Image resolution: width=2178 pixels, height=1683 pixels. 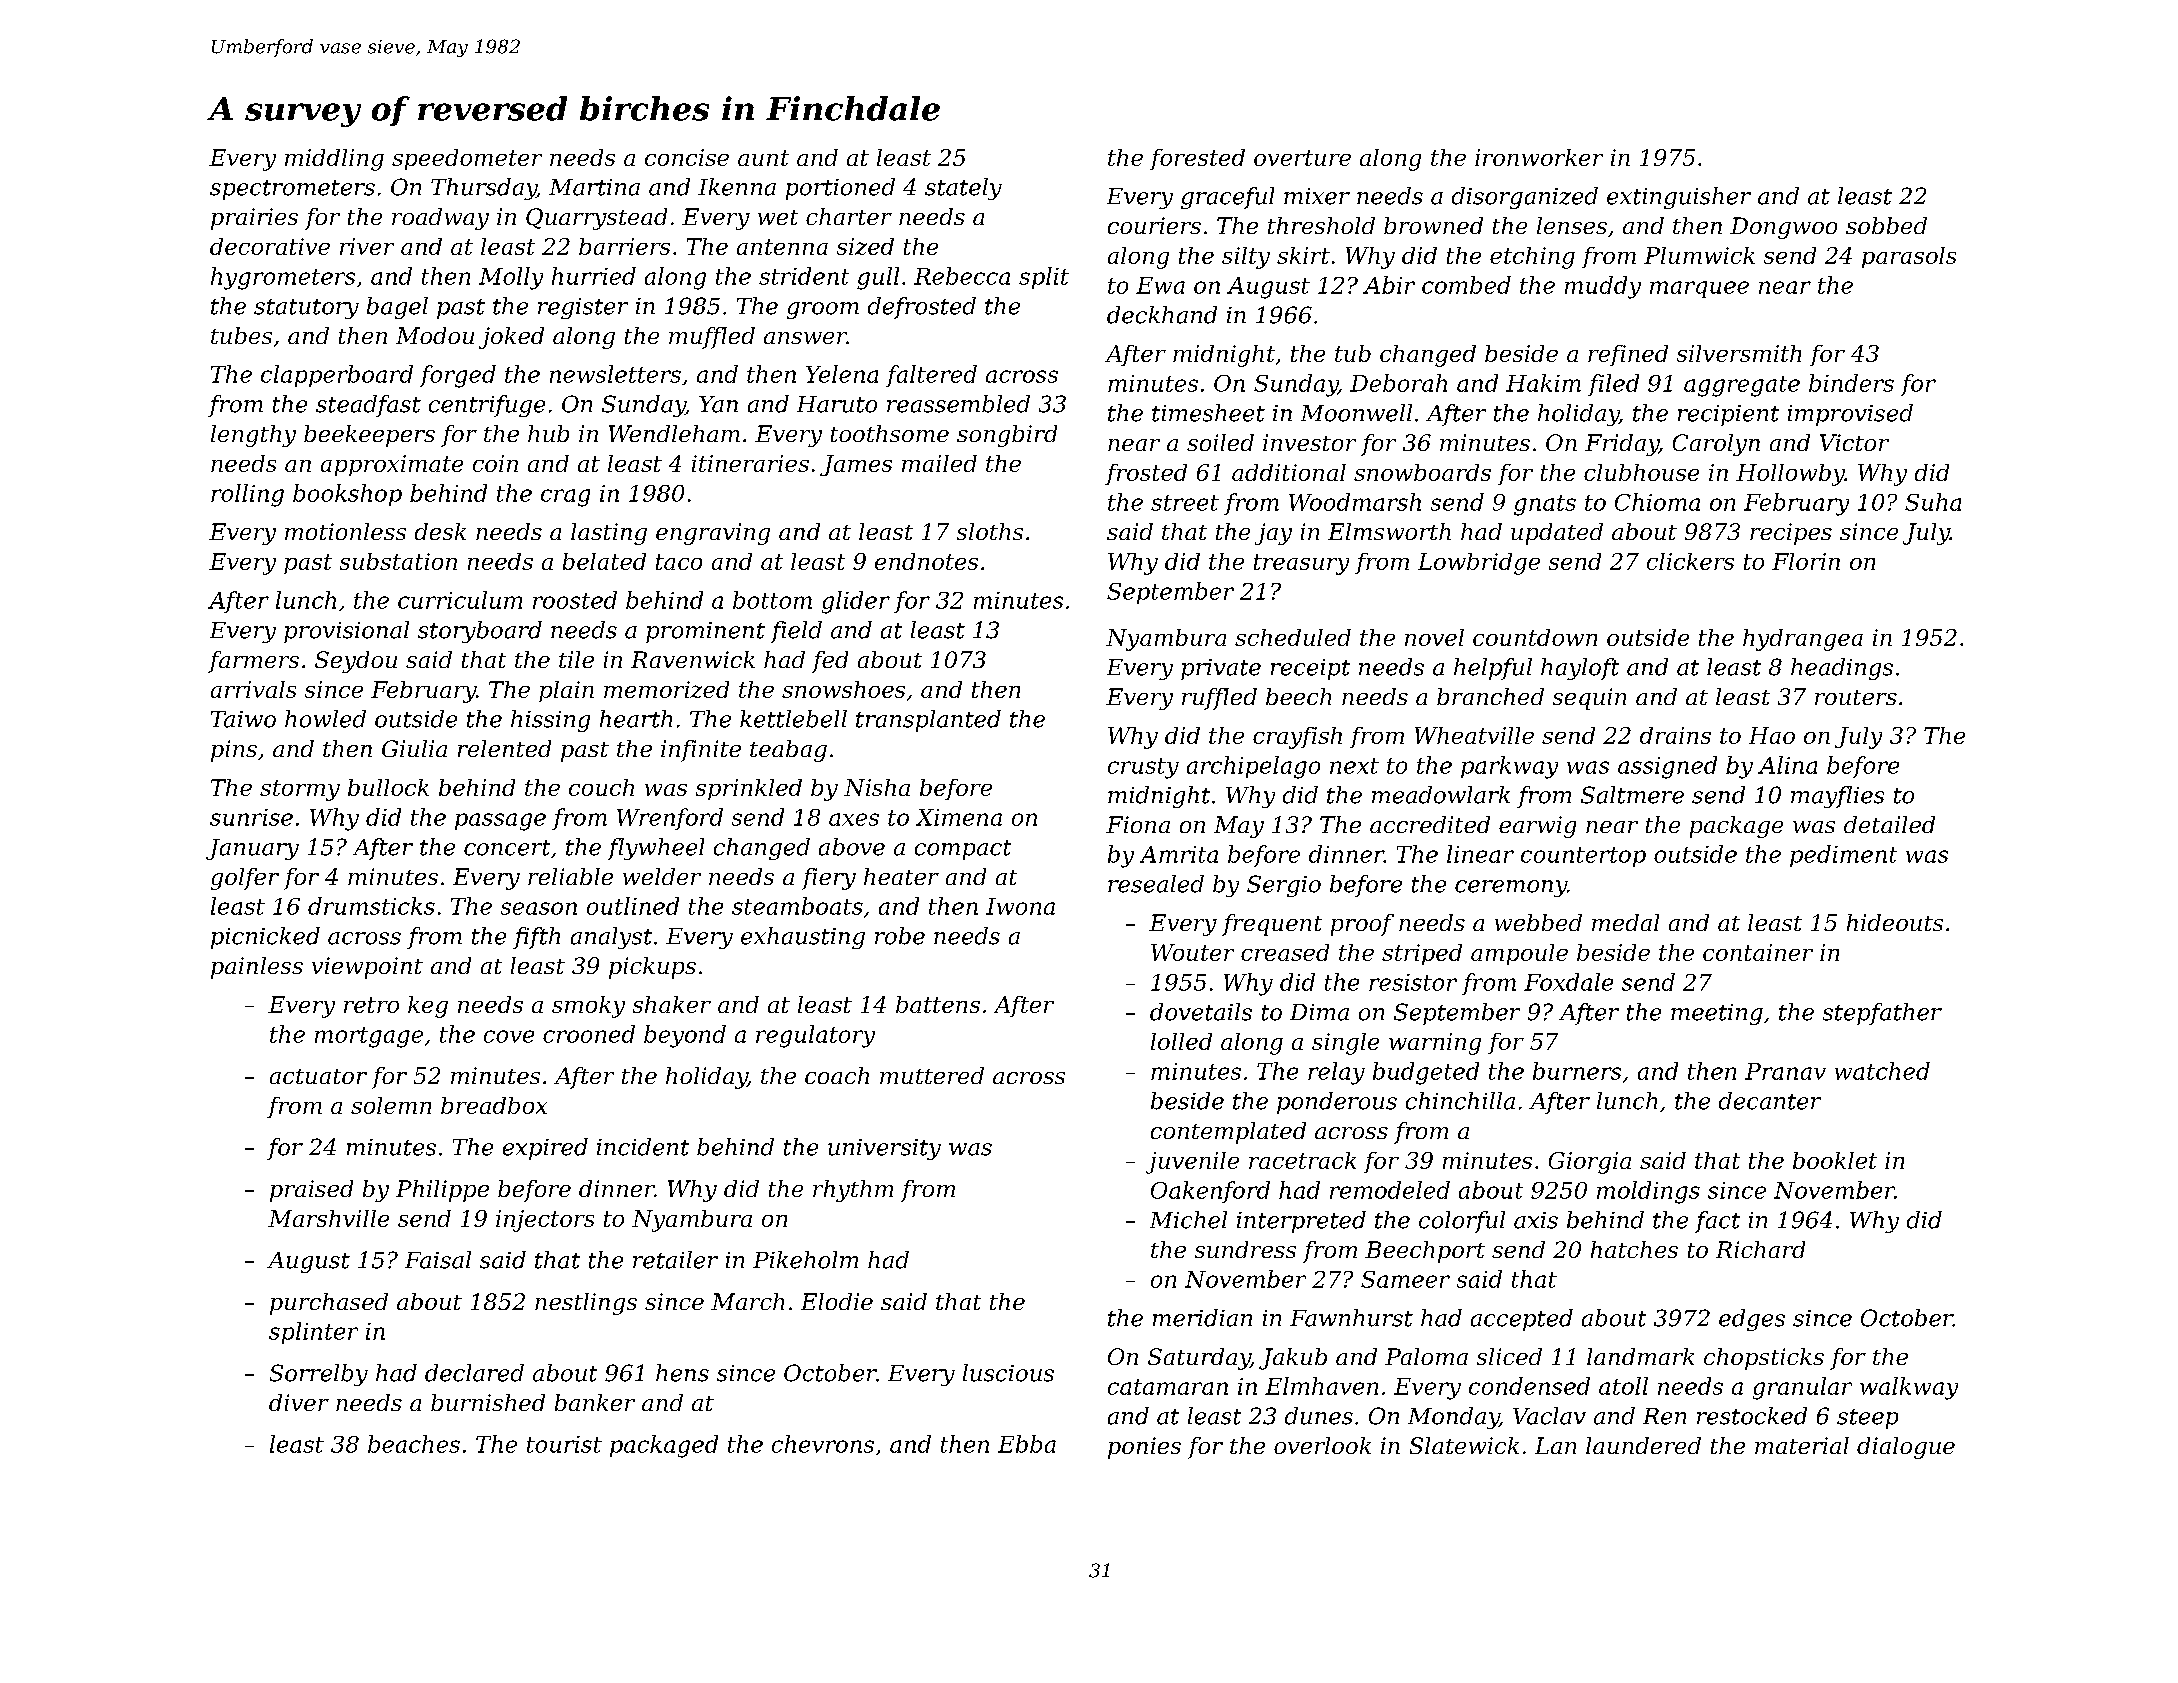 What do you see at coordinates (1539, 157) in the image?
I see `ironworker` at bounding box center [1539, 157].
